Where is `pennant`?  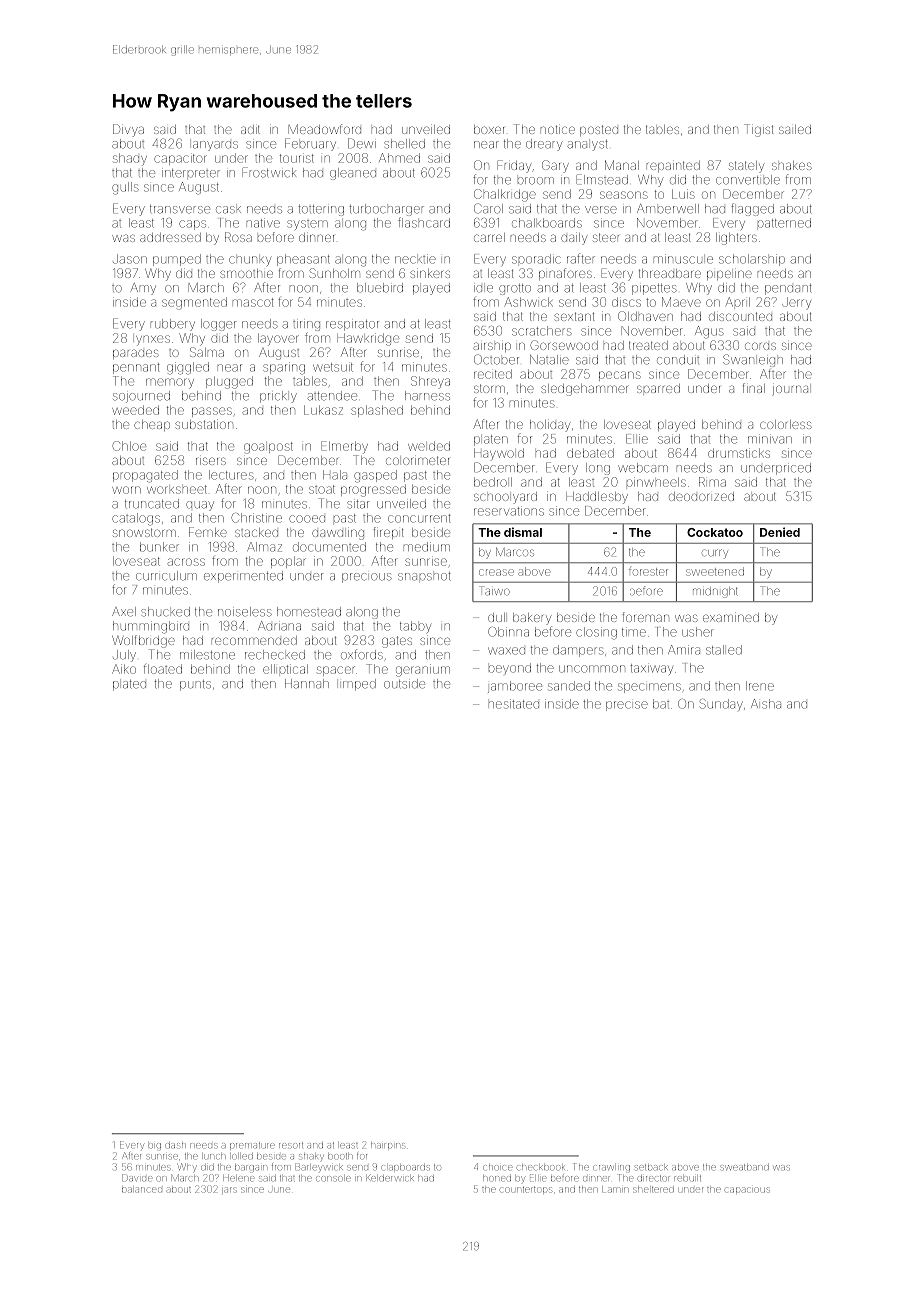 pennant is located at coordinates (136, 368).
